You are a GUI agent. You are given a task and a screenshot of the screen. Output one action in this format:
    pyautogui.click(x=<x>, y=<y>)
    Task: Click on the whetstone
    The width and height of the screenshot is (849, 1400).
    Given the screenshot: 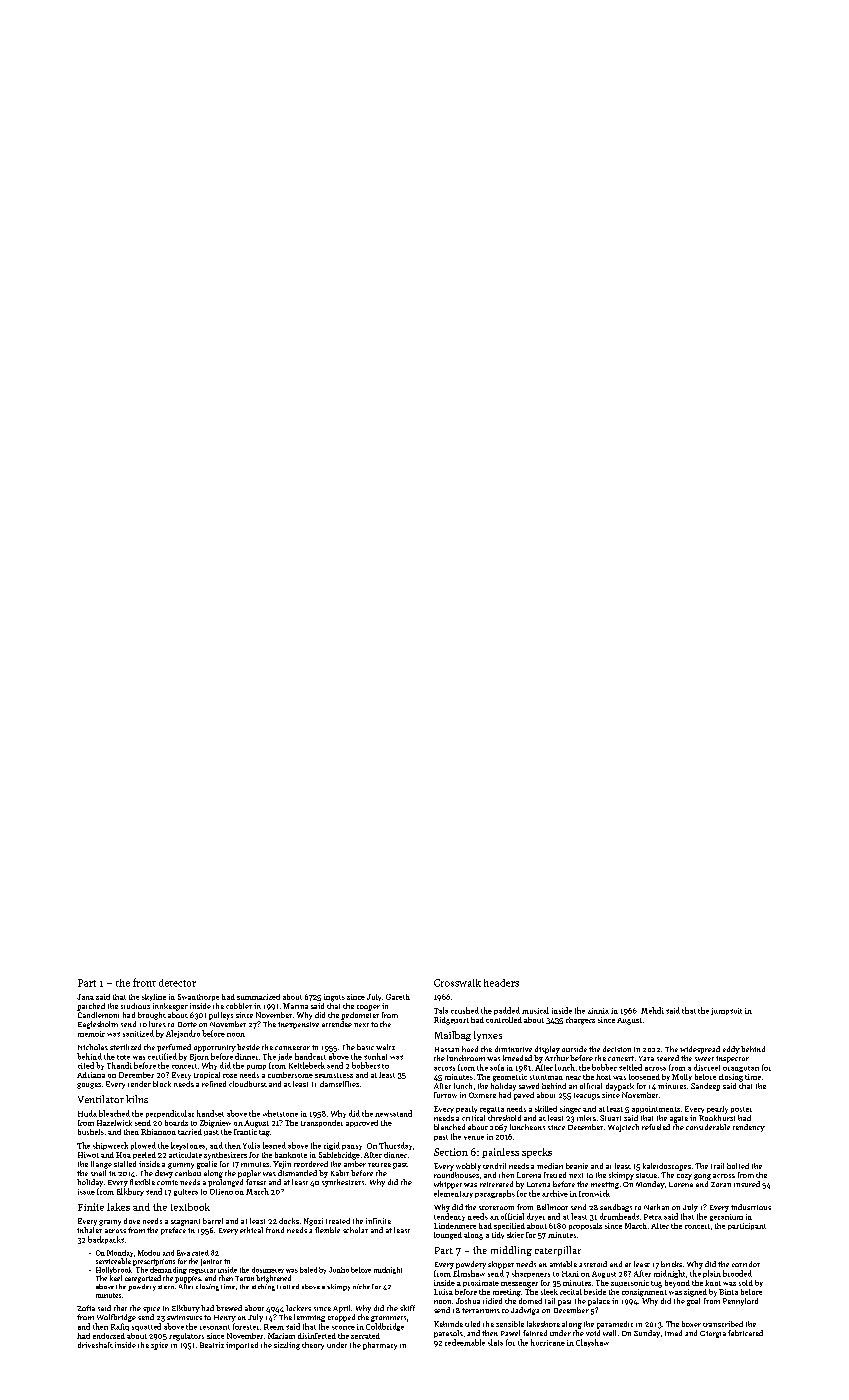 What is the action you would take?
    pyautogui.click(x=280, y=1113)
